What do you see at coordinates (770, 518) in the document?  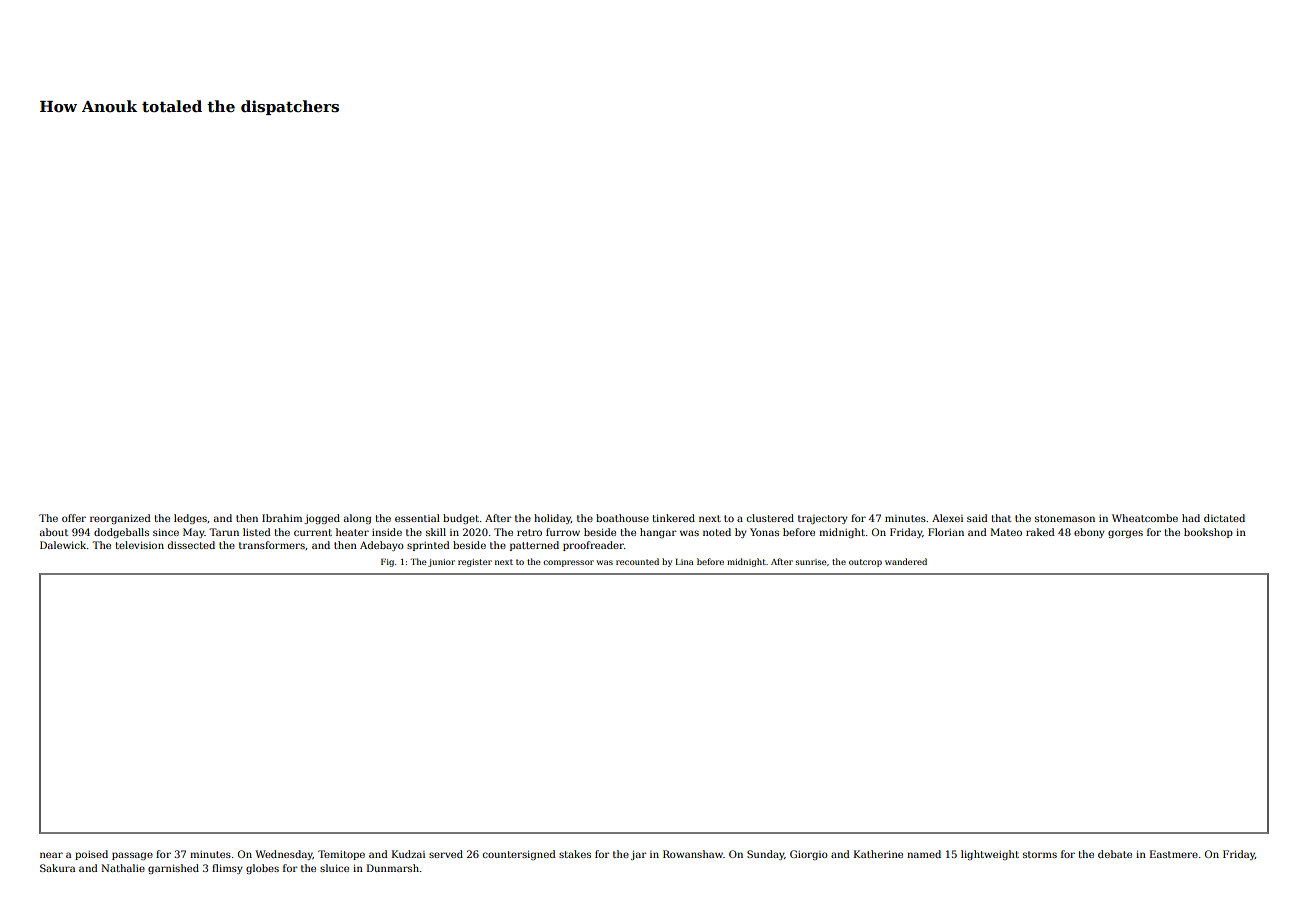 I see `clustered` at bounding box center [770, 518].
